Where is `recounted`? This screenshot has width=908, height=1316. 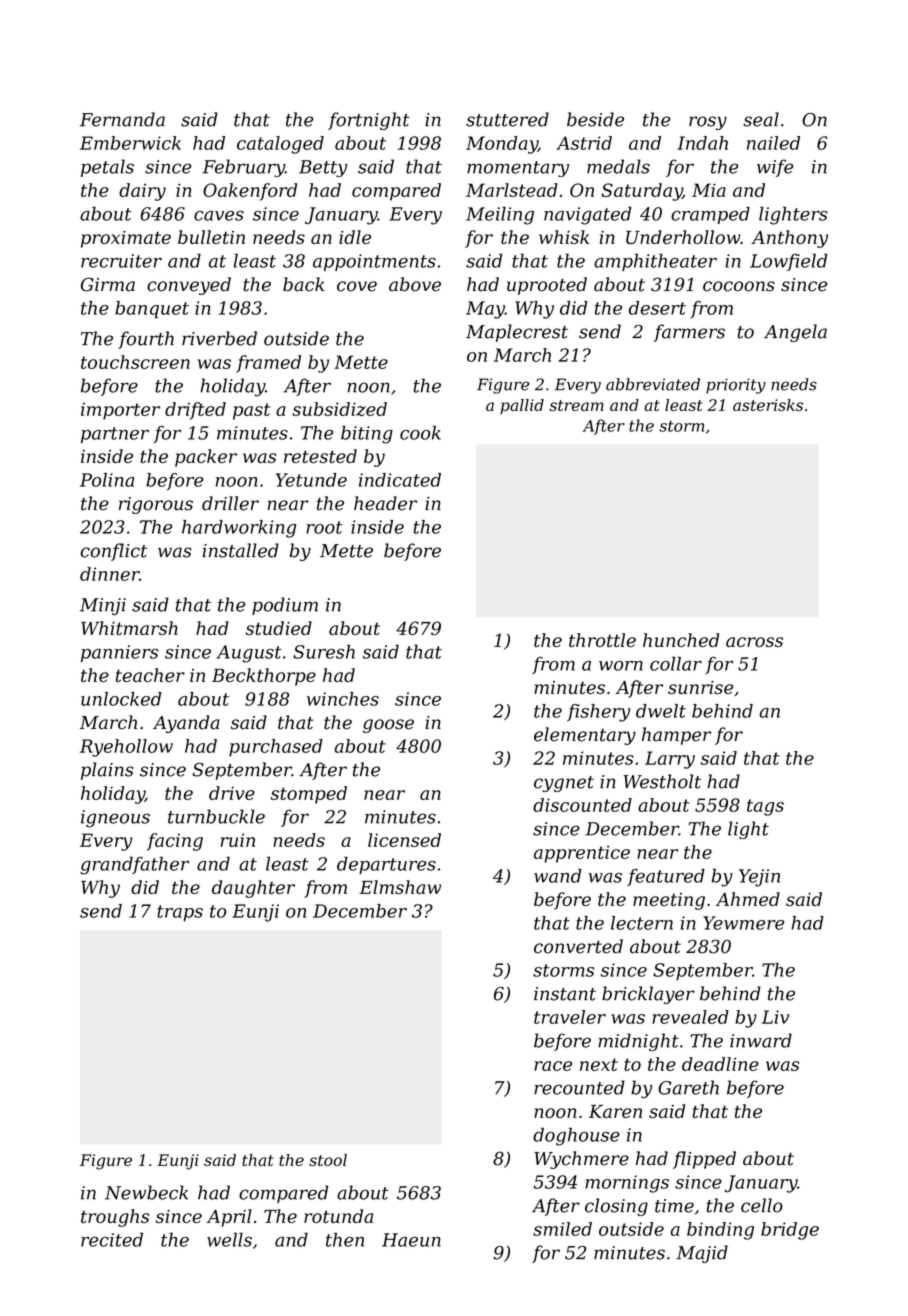
recounted is located at coordinates (579, 1087).
